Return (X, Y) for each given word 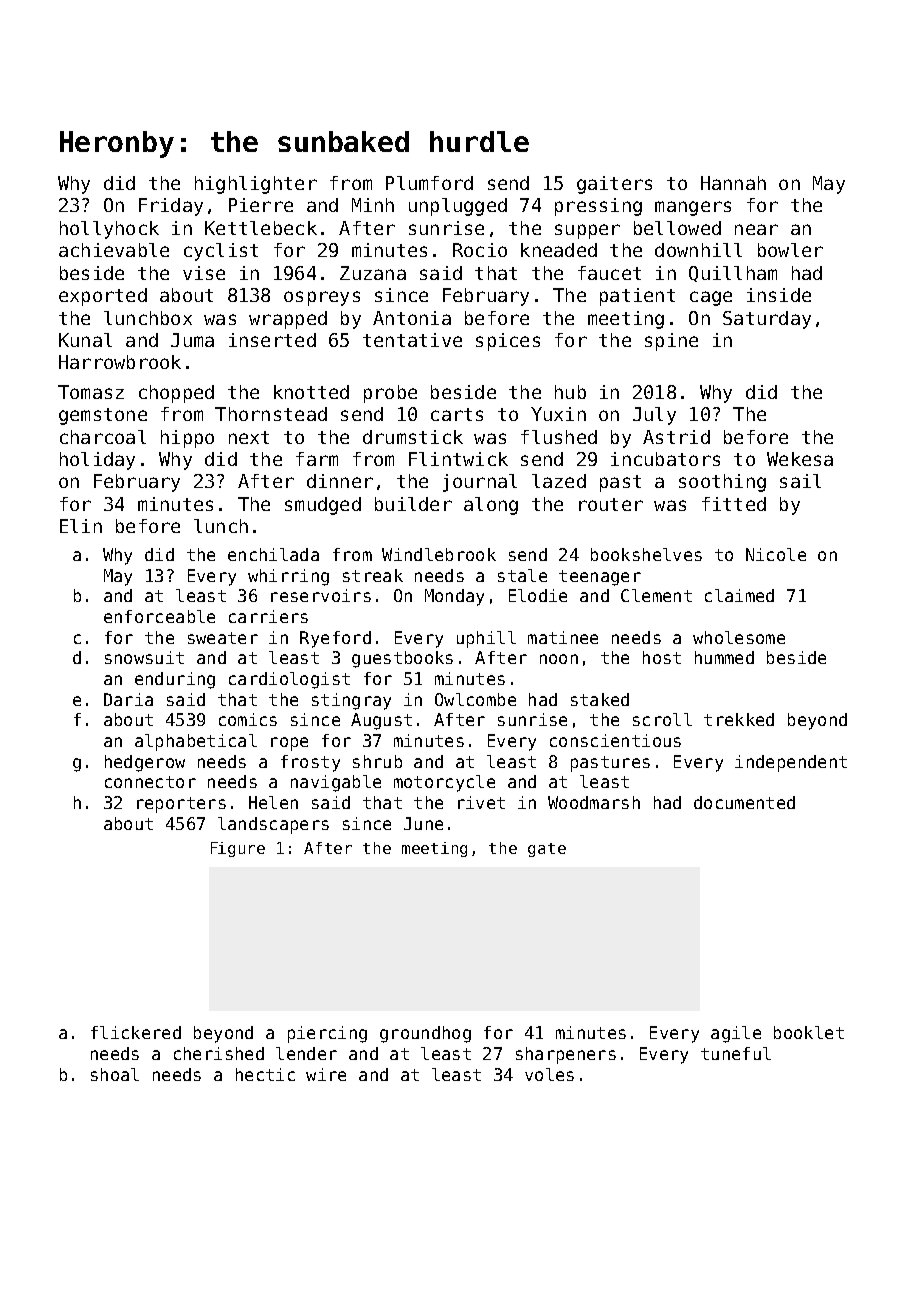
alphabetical (196, 742)
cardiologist (289, 680)
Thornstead (271, 414)
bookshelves (646, 554)
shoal (115, 1074)
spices (508, 342)
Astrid (676, 437)
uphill (486, 639)
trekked (739, 719)
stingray (351, 701)
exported (103, 297)
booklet (809, 1032)
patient (637, 297)
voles (549, 1074)
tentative (412, 340)
